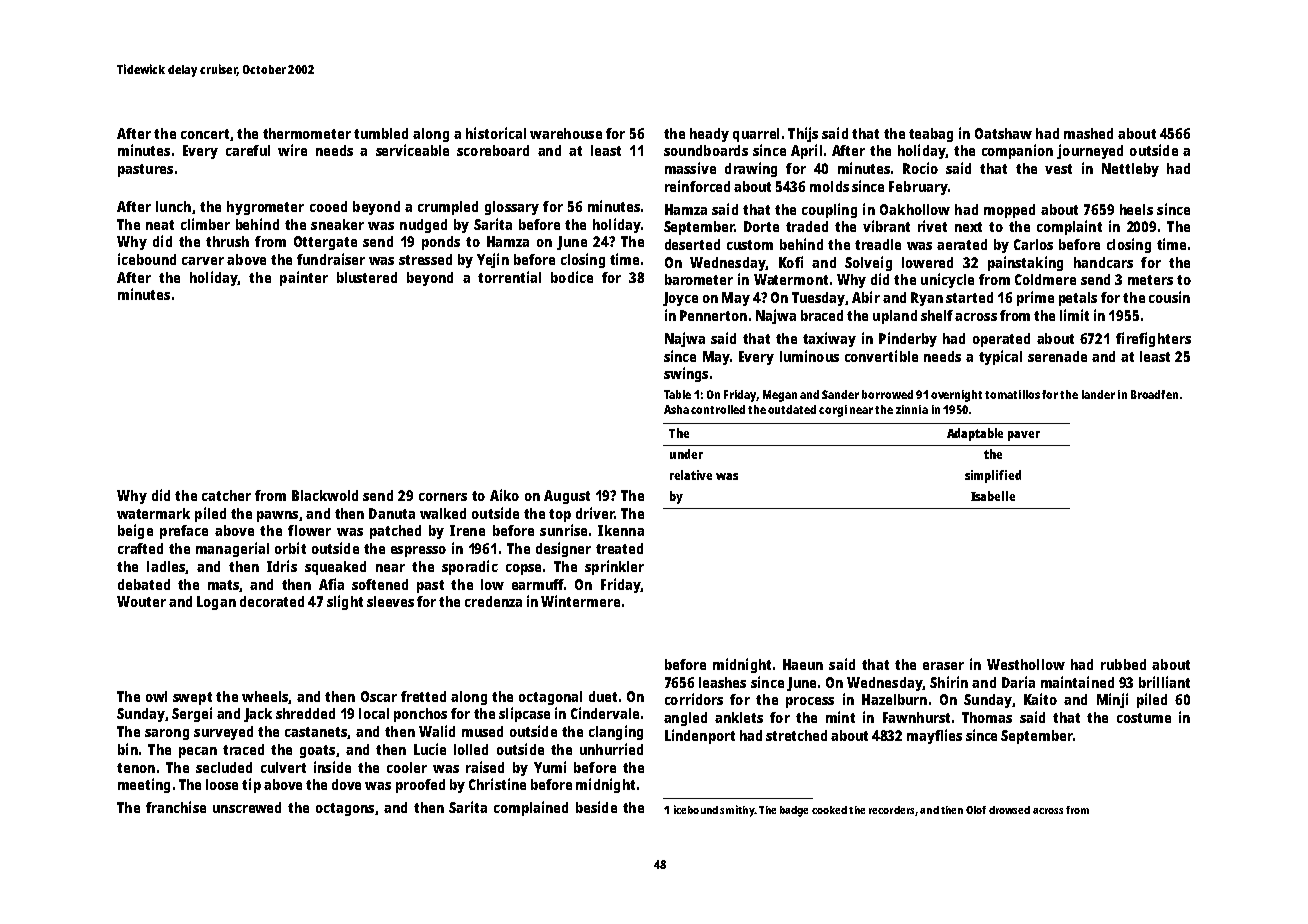 This screenshot has width=1308, height=924. Describe the element at coordinates (1153, 339) in the screenshot. I see `firefighters` at that location.
